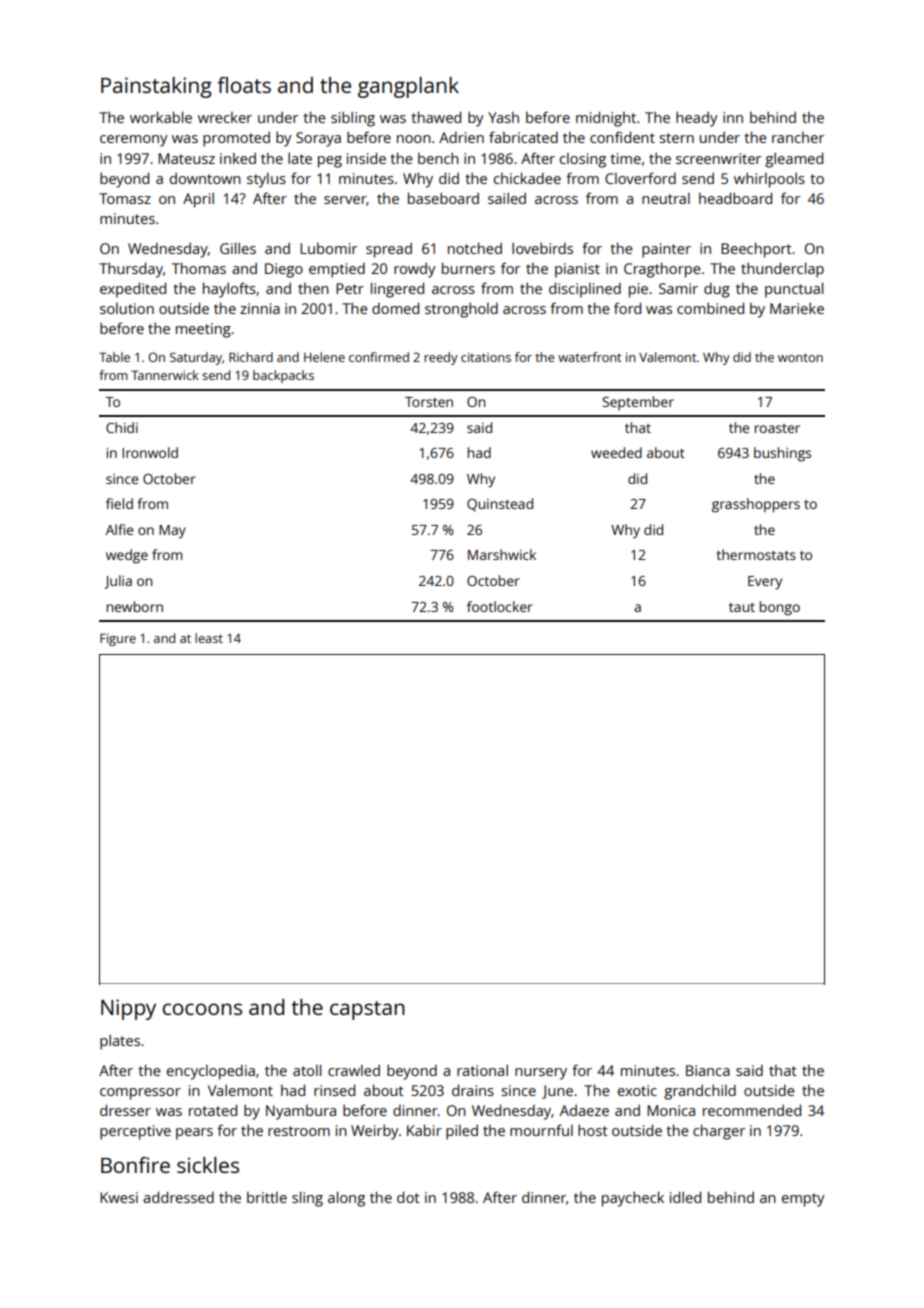 This screenshot has height=1308, width=924. Describe the element at coordinates (756, 505) in the screenshot. I see `grasshoppers` at that location.
